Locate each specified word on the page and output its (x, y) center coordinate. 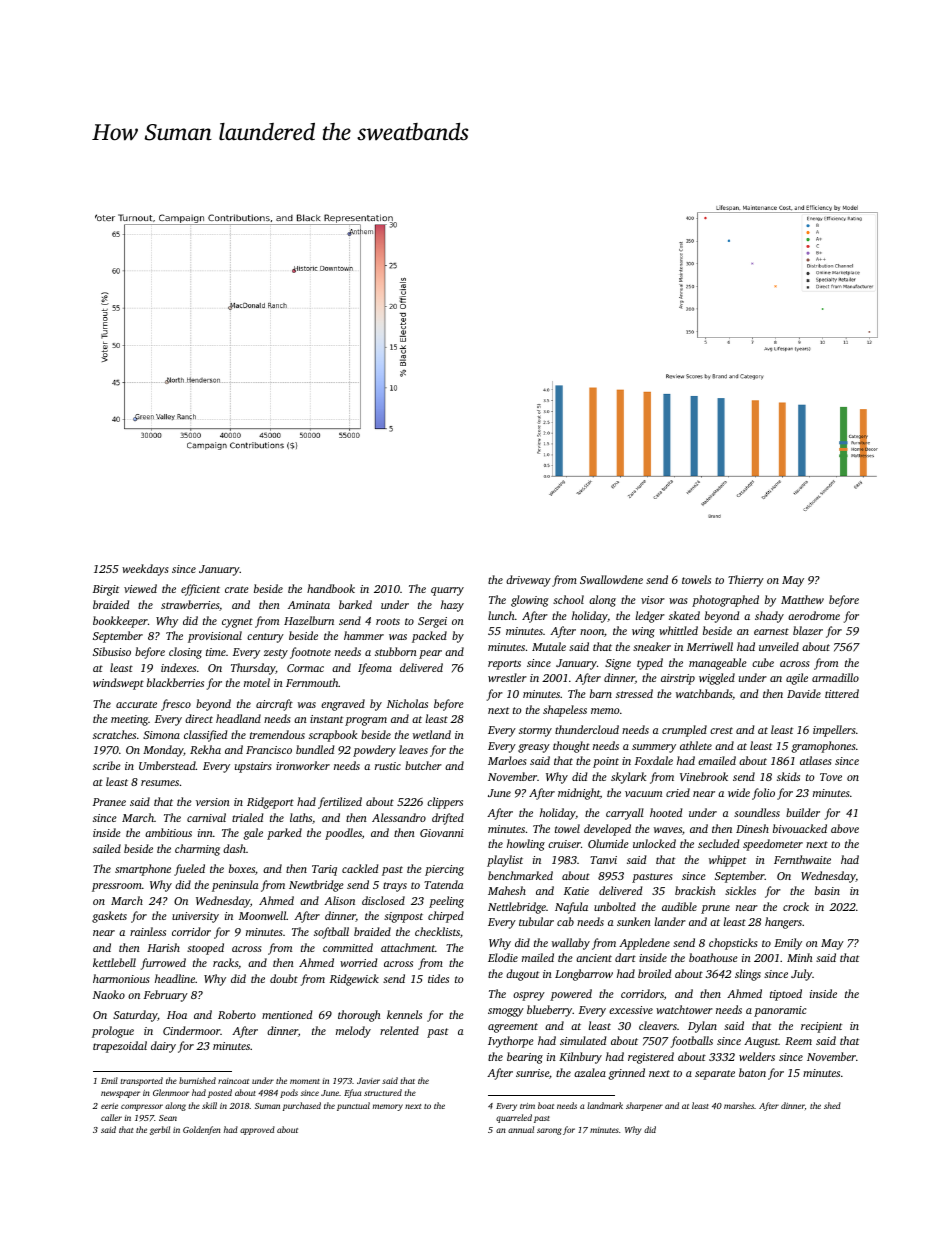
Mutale (549, 646)
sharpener (644, 1106)
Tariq (324, 870)
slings (748, 975)
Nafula (571, 908)
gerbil (160, 1130)
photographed (725, 601)
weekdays (145, 570)
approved (257, 1130)
